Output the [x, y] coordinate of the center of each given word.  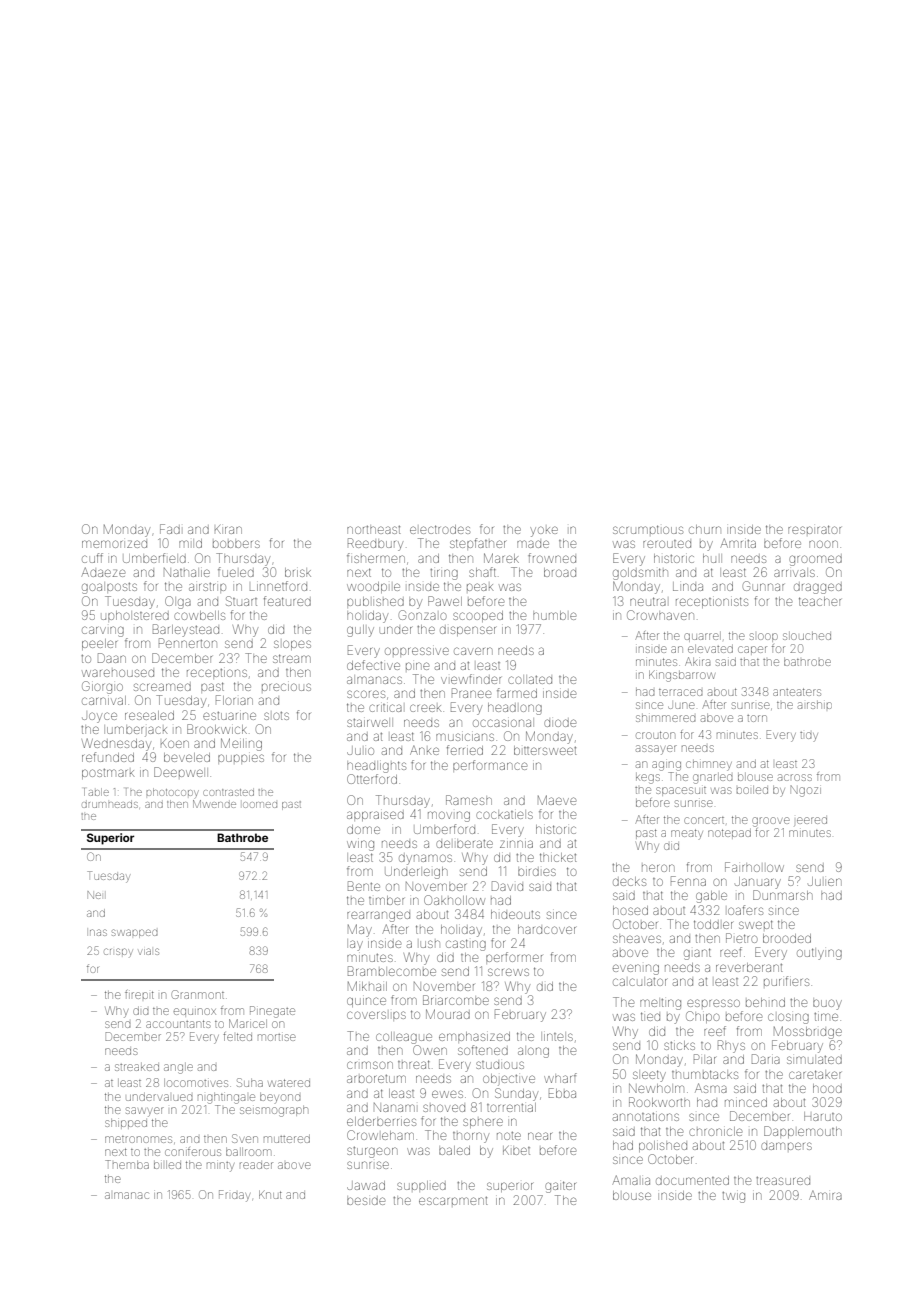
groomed [815, 560]
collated [530, 680]
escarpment [453, 1201]
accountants [178, 1024]
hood [827, 1088]
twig [733, 1197]
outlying [819, 954]
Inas [98, 932]
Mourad [448, 1014]
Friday [234, 1196]
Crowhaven [660, 615]
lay [356, 945]
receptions [217, 673]
